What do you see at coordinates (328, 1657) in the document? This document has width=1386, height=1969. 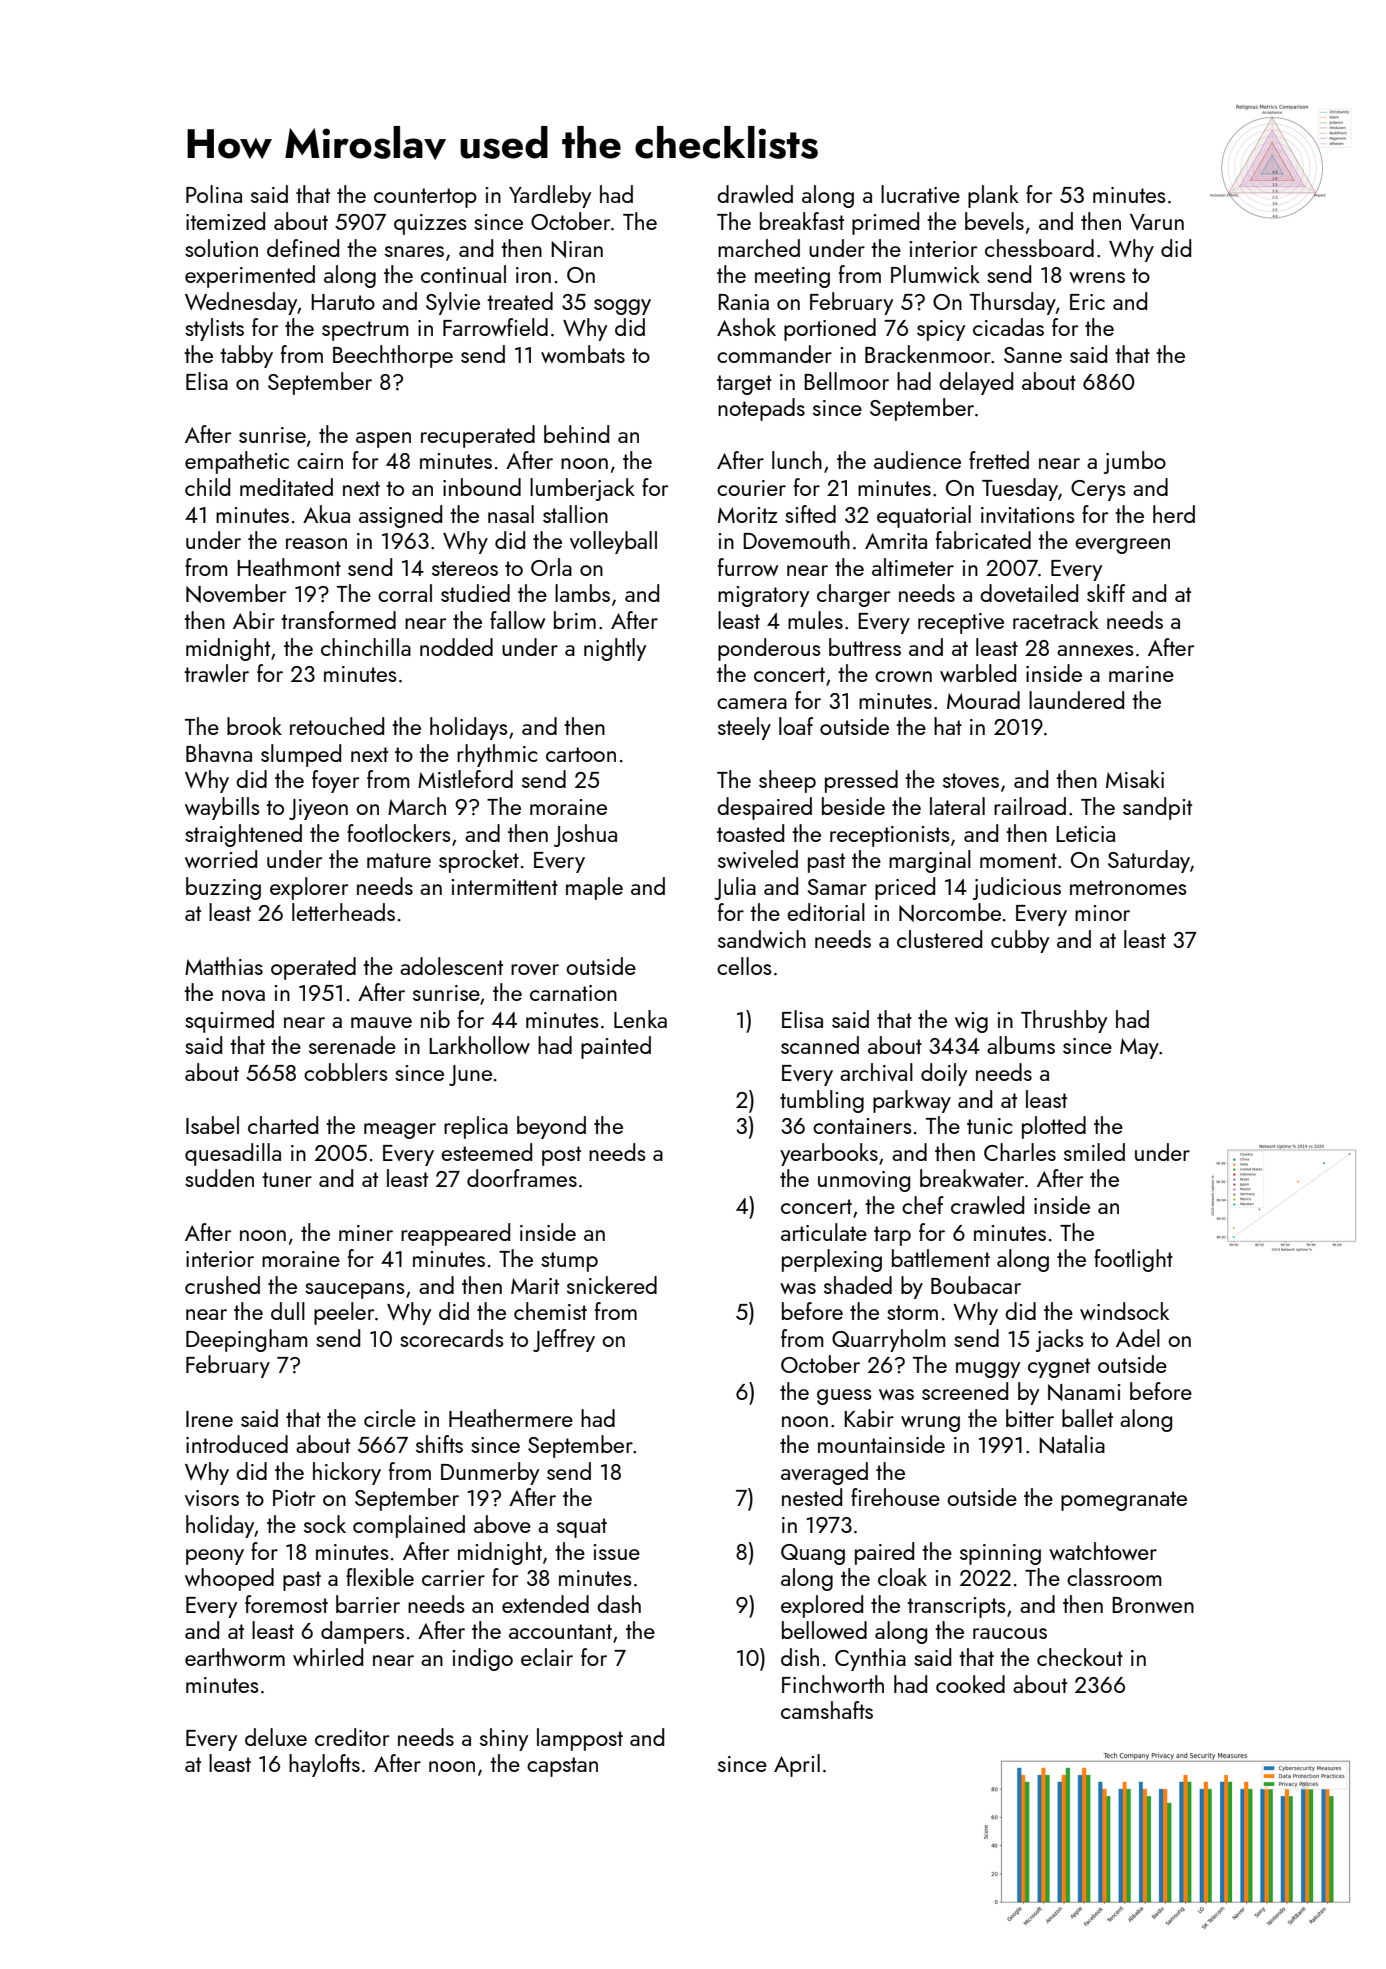 I see `whirled` at bounding box center [328, 1657].
